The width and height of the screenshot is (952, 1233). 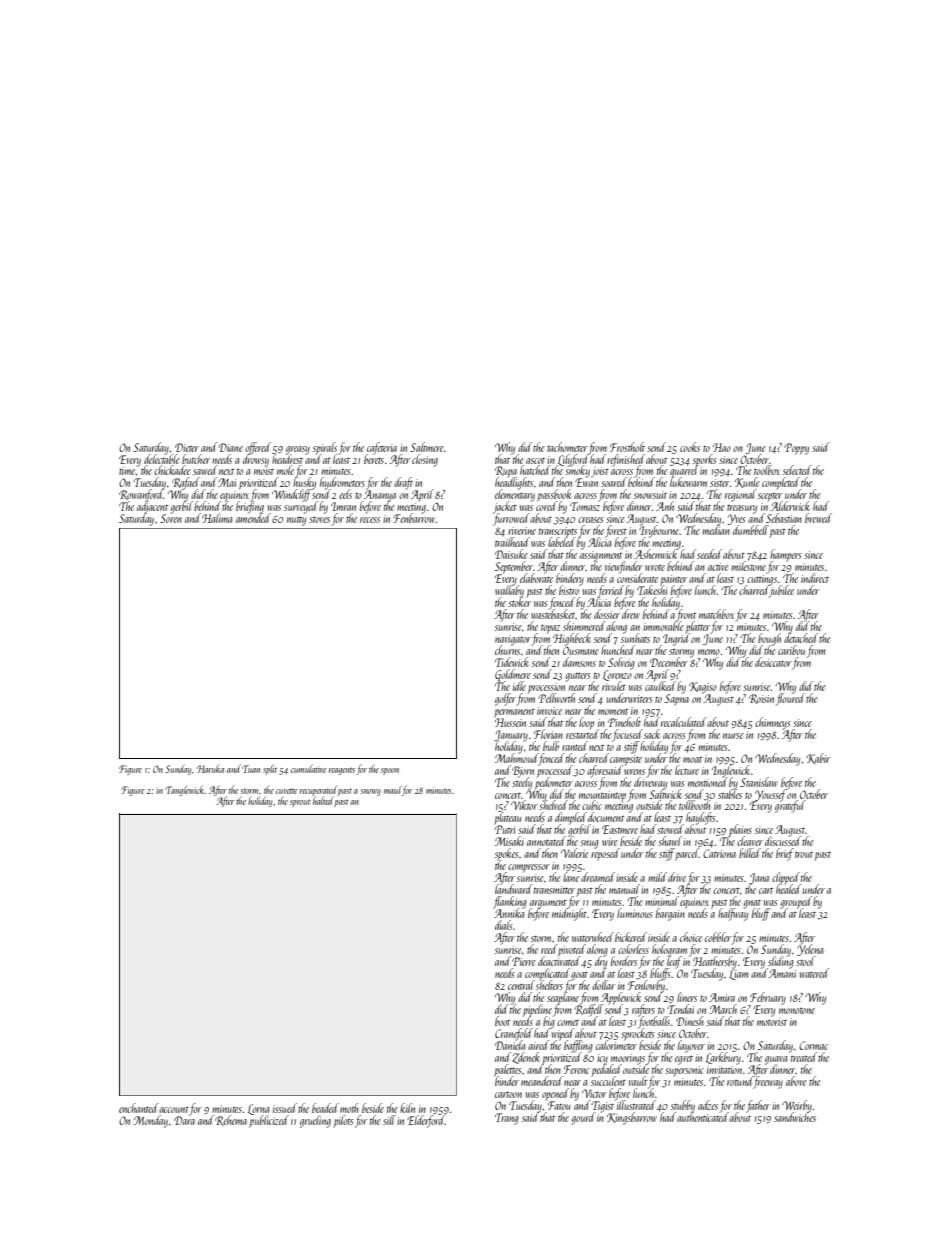 I want to click on Monday, so click(x=150, y=1121).
